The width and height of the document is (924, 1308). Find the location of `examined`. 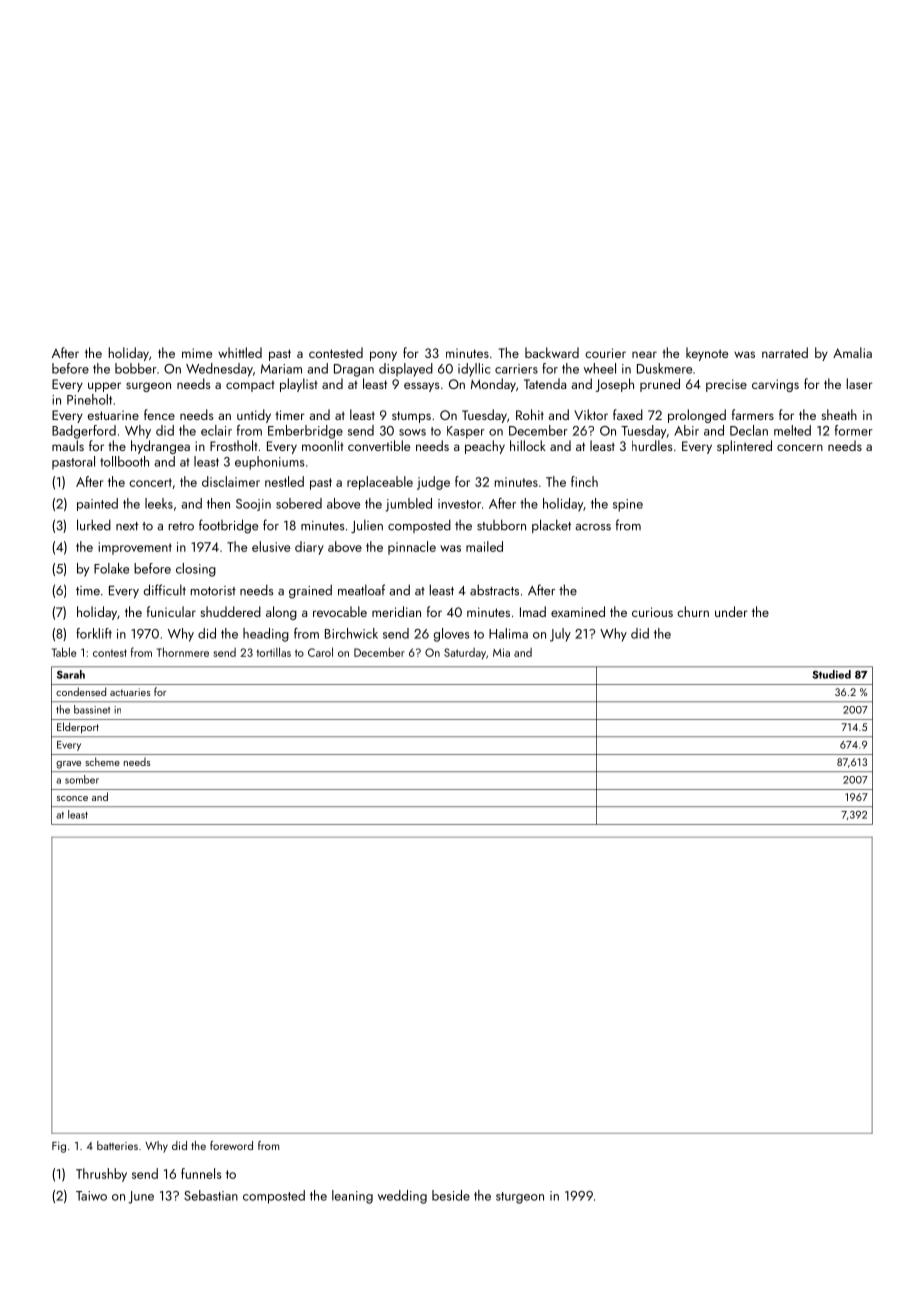

examined is located at coordinates (578, 611).
